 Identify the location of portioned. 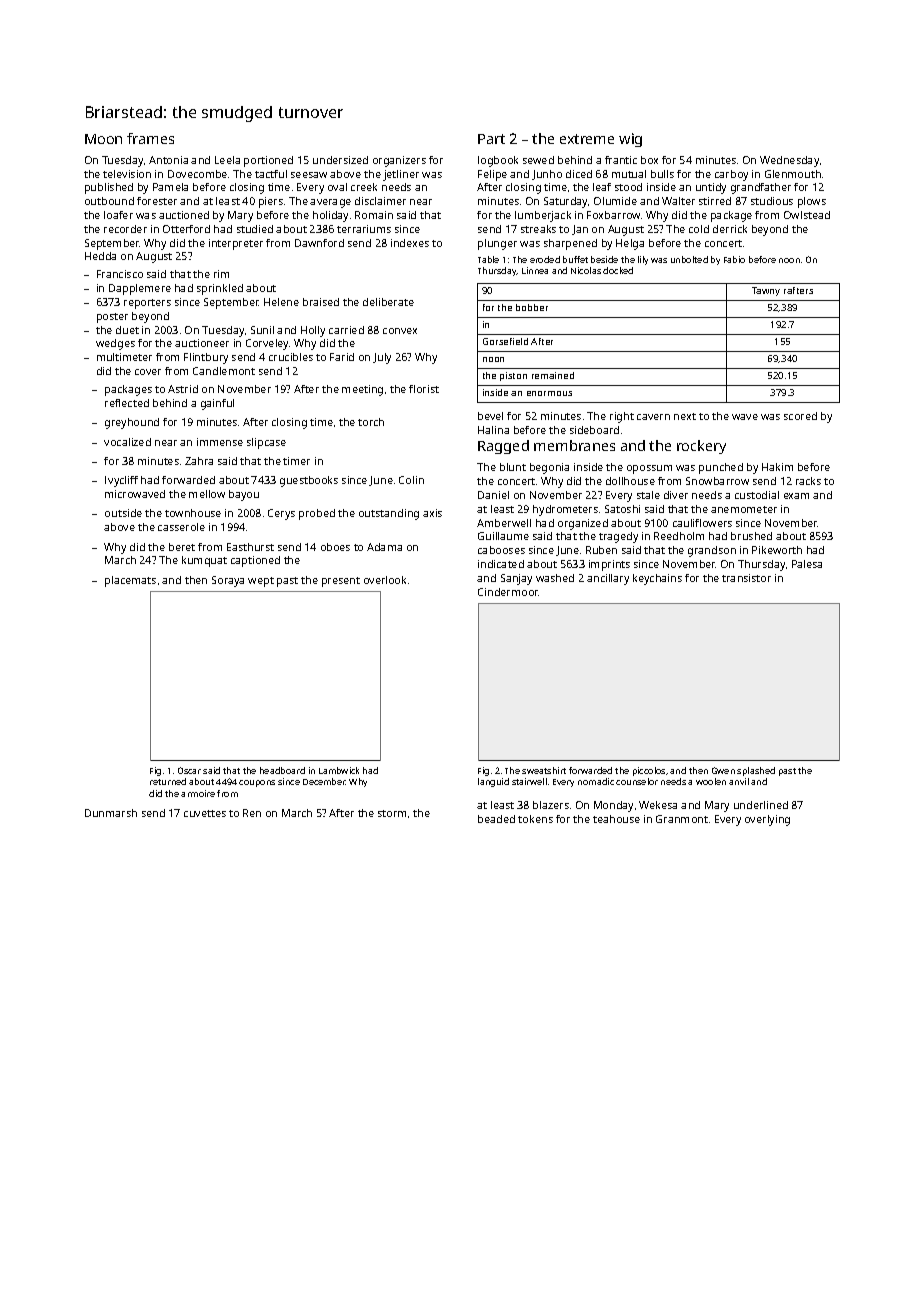
(268, 161).
